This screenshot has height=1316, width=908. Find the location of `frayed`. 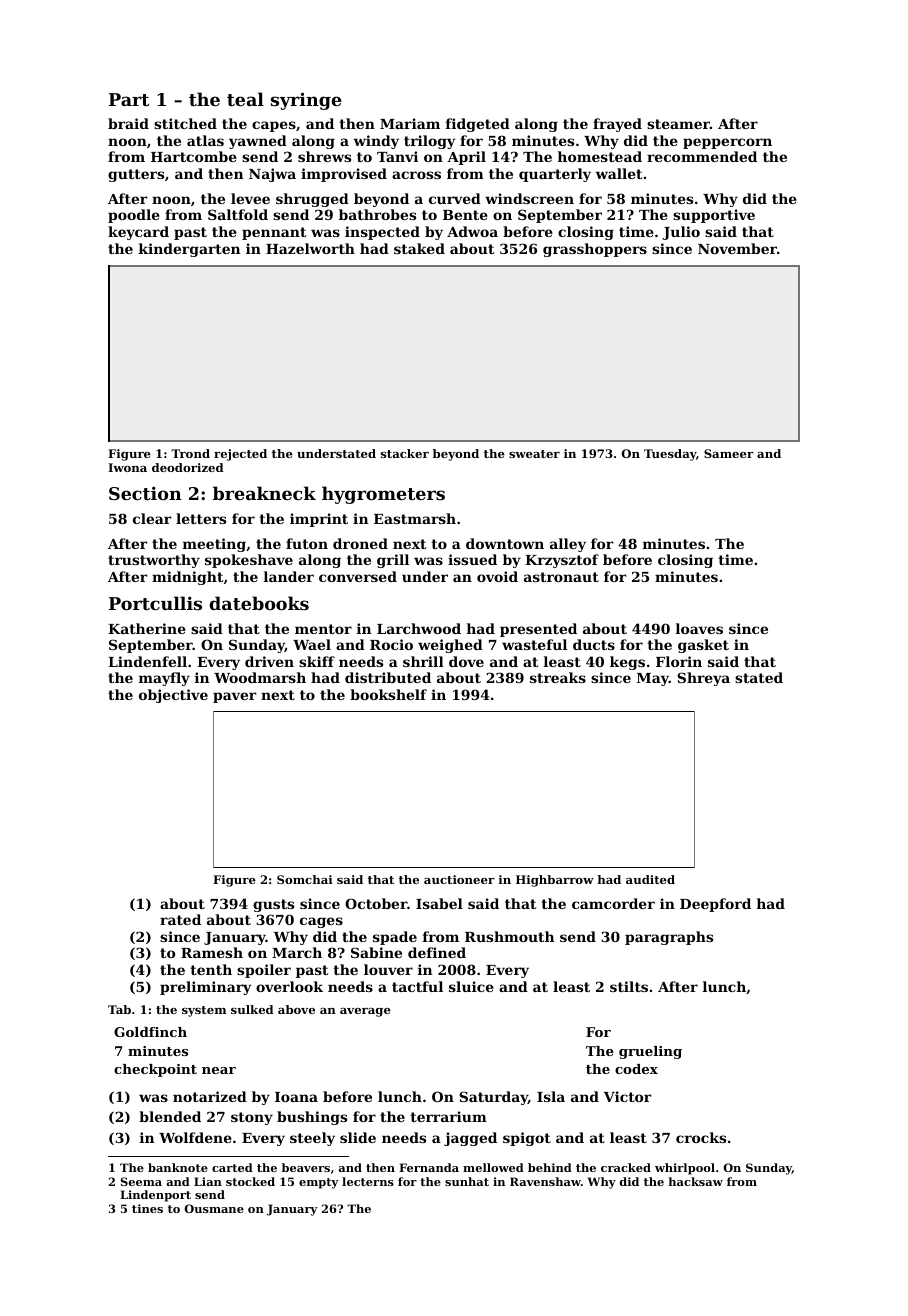

frayed is located at coordinates (617, 125).
